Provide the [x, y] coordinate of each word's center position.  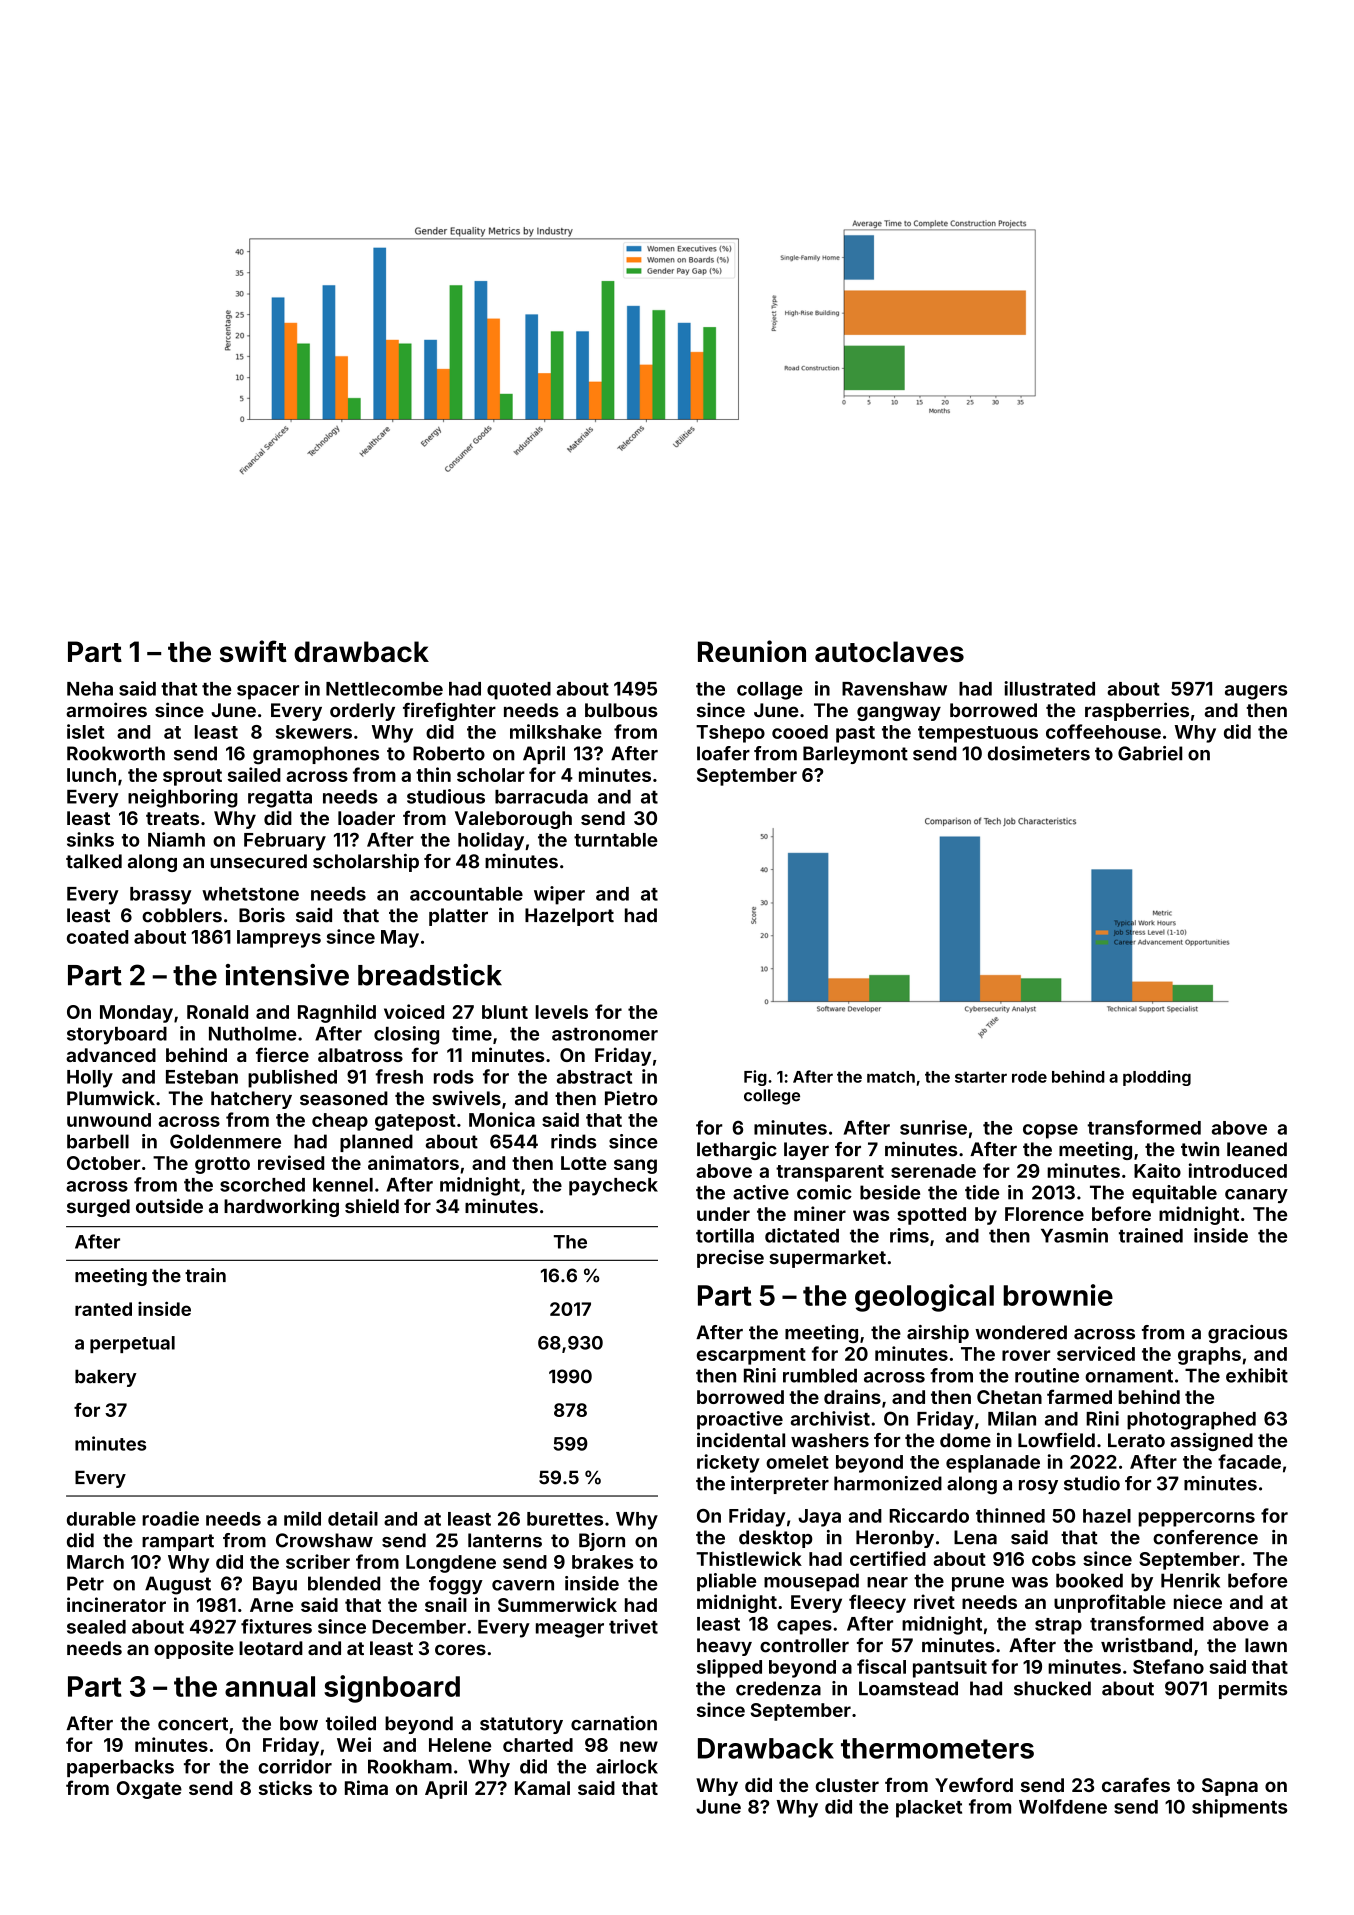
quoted [519, 691]
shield [372, 1206]
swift [253, 651]
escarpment [751, 1356]
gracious [1247, 1334]
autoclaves [889, 651]
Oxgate [149, 1790]
